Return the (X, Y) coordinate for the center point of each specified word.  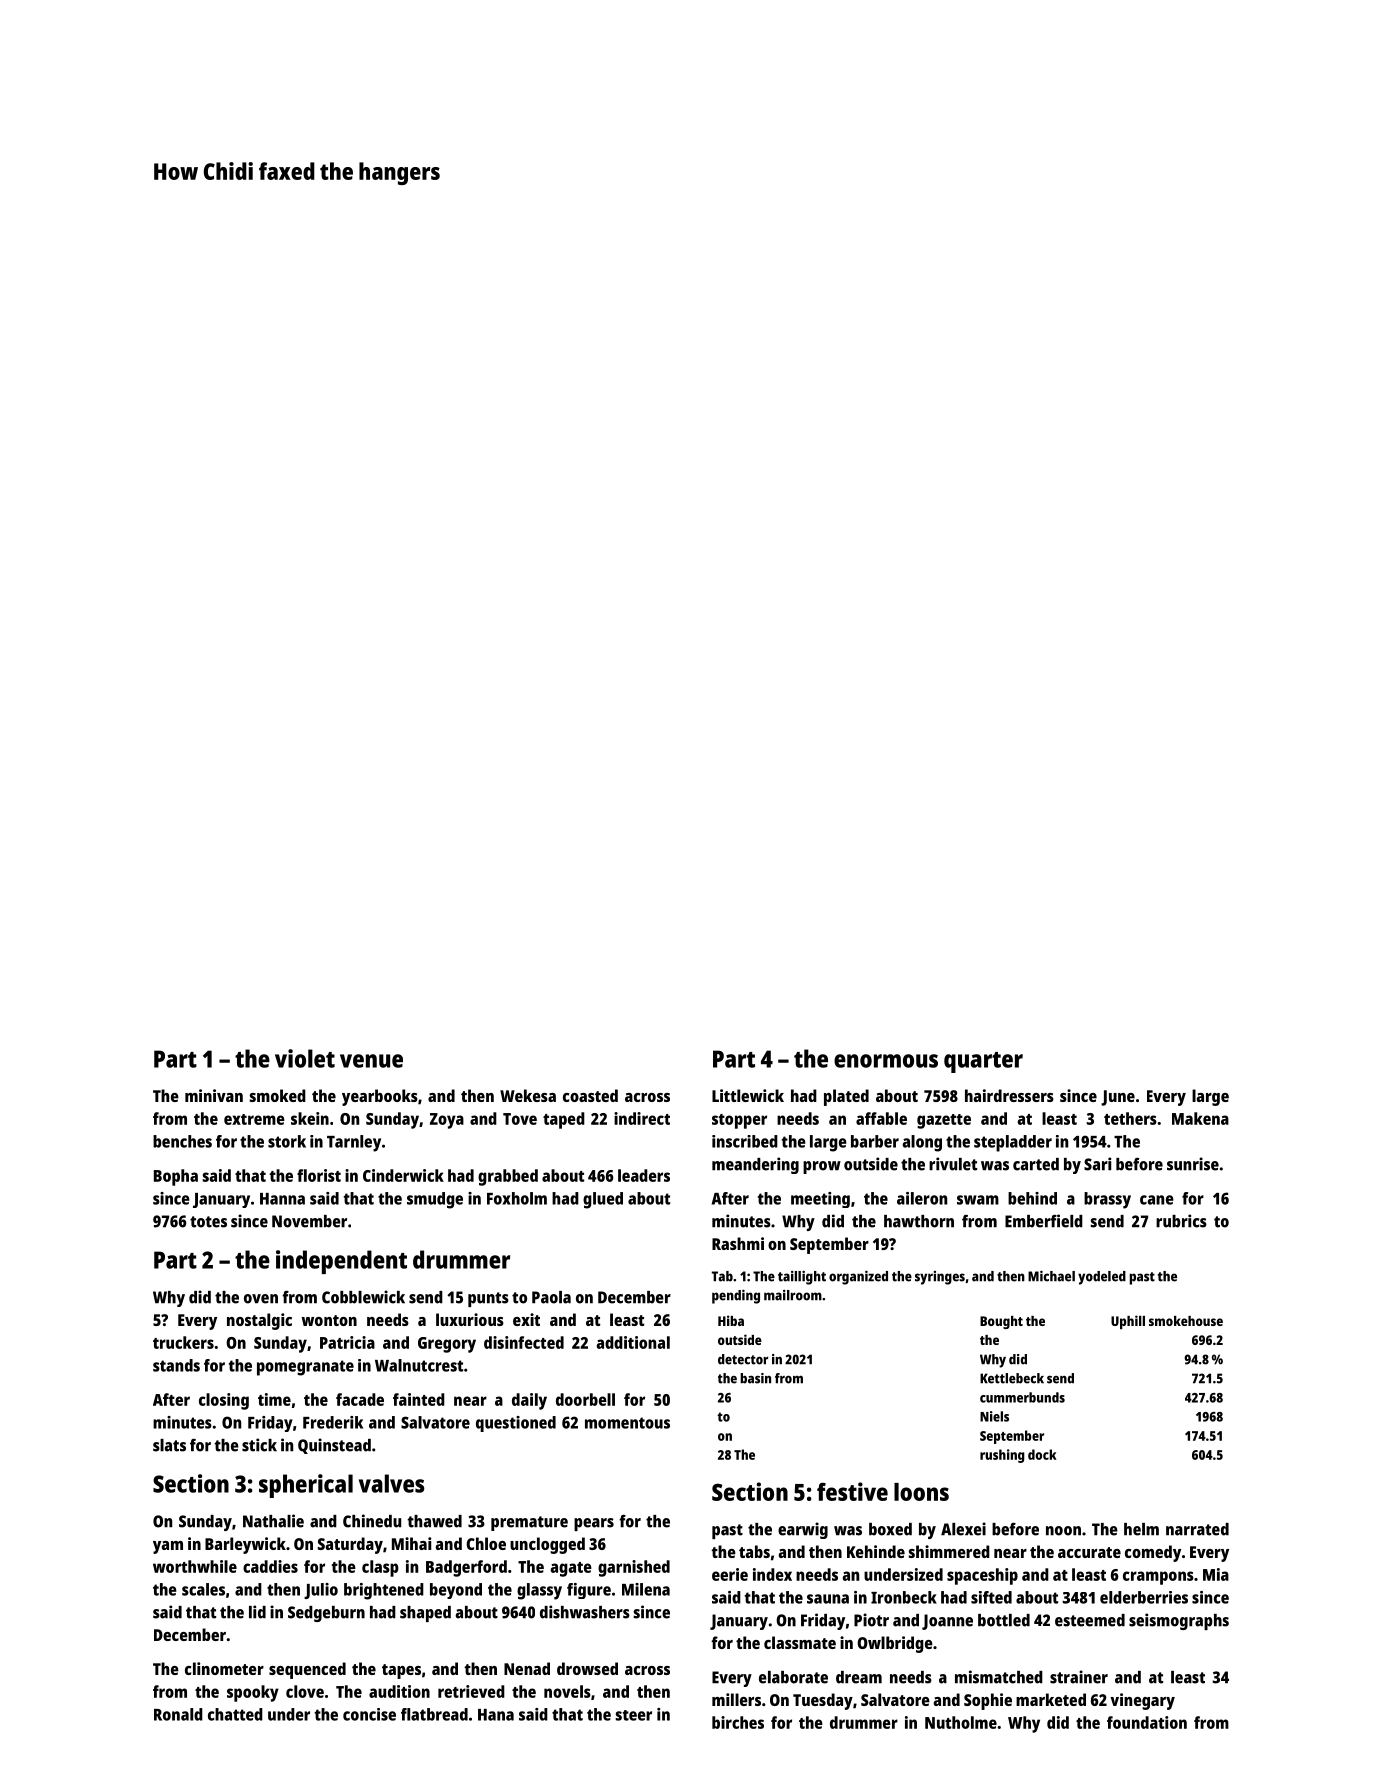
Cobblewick (363, 1297)
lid (257, 1612)
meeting (820, 1200)
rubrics (1181, 1221)
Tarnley (354, 1143)
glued (603, 1200)
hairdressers (1009, 1095)
